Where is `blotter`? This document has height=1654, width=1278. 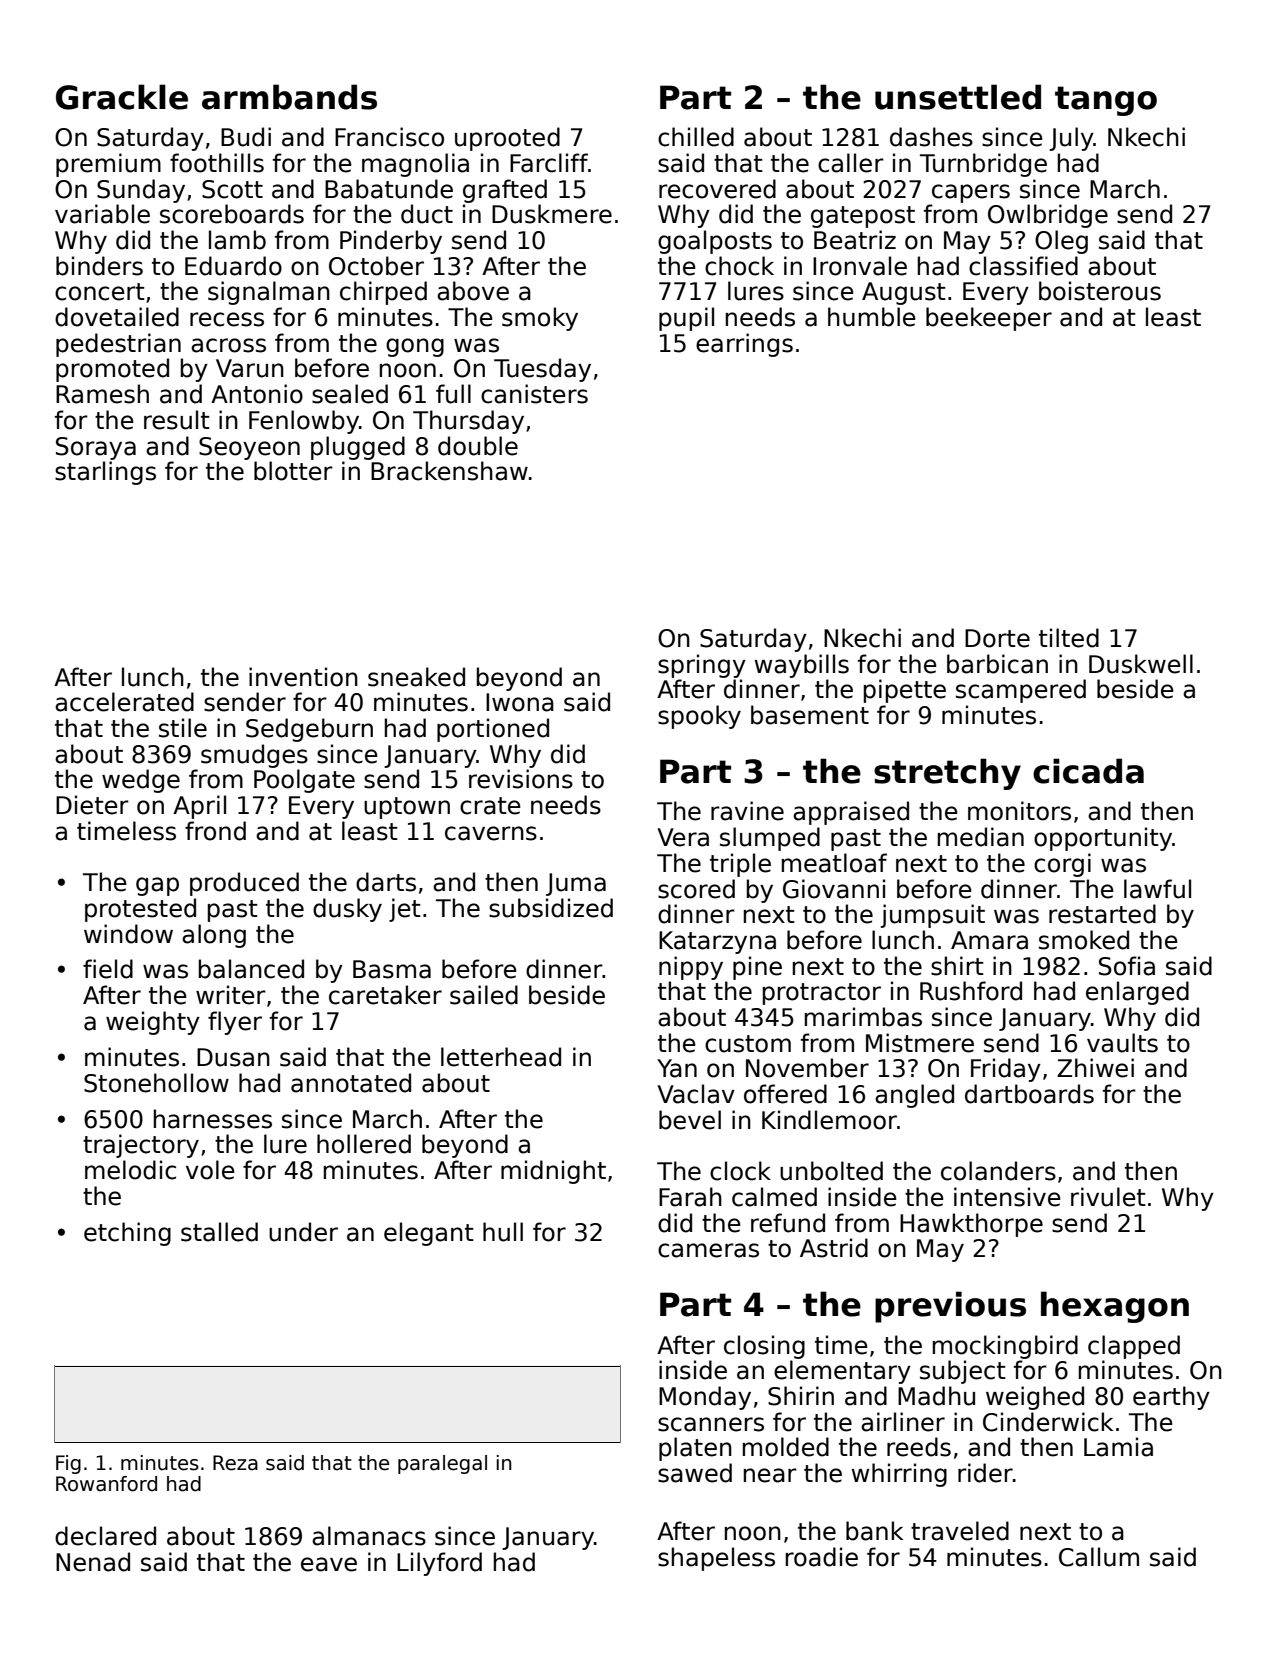 blotter is located at coordinates (293, 471).
